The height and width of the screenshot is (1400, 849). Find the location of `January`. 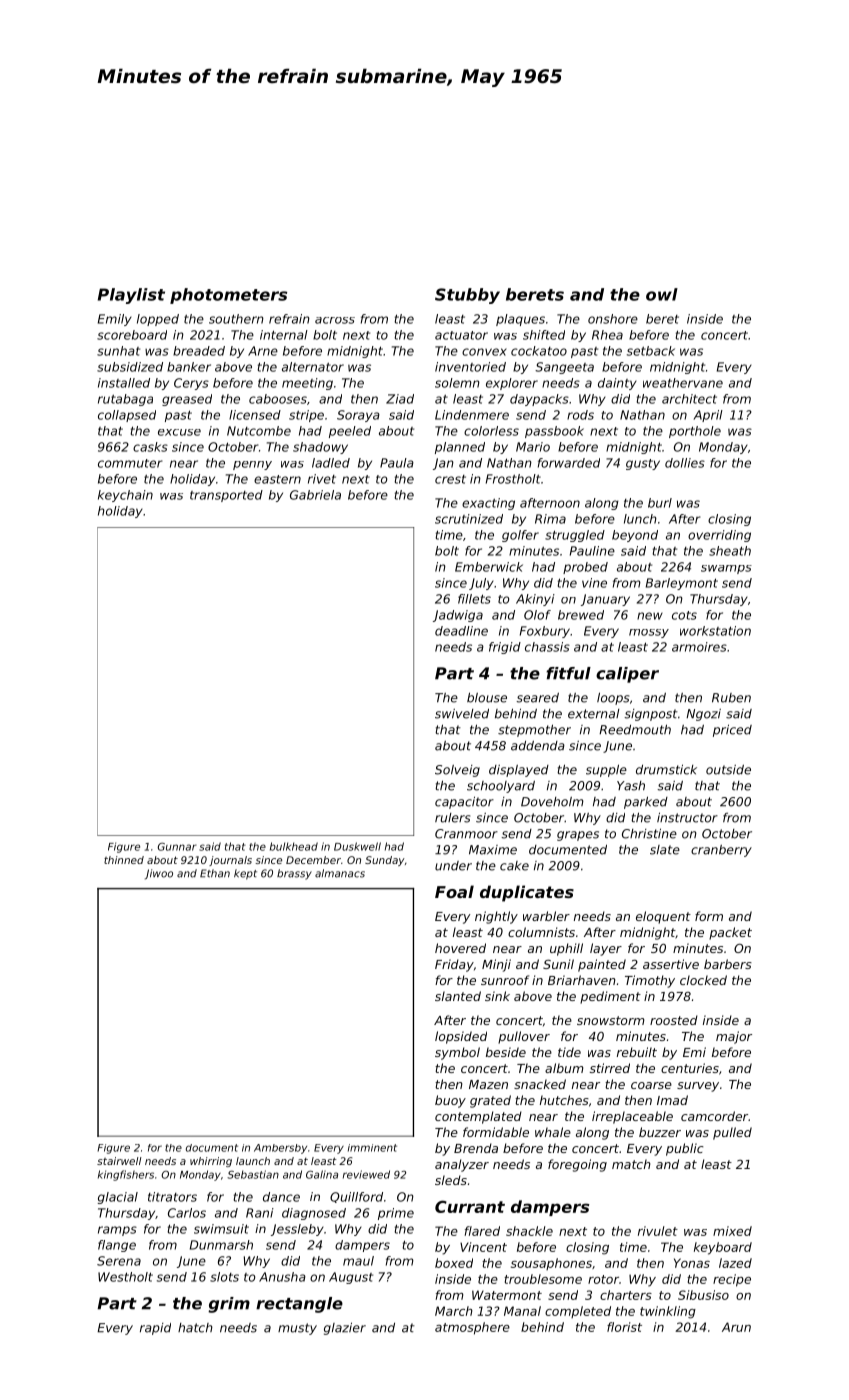

January is located at coordinates (605, 600).
